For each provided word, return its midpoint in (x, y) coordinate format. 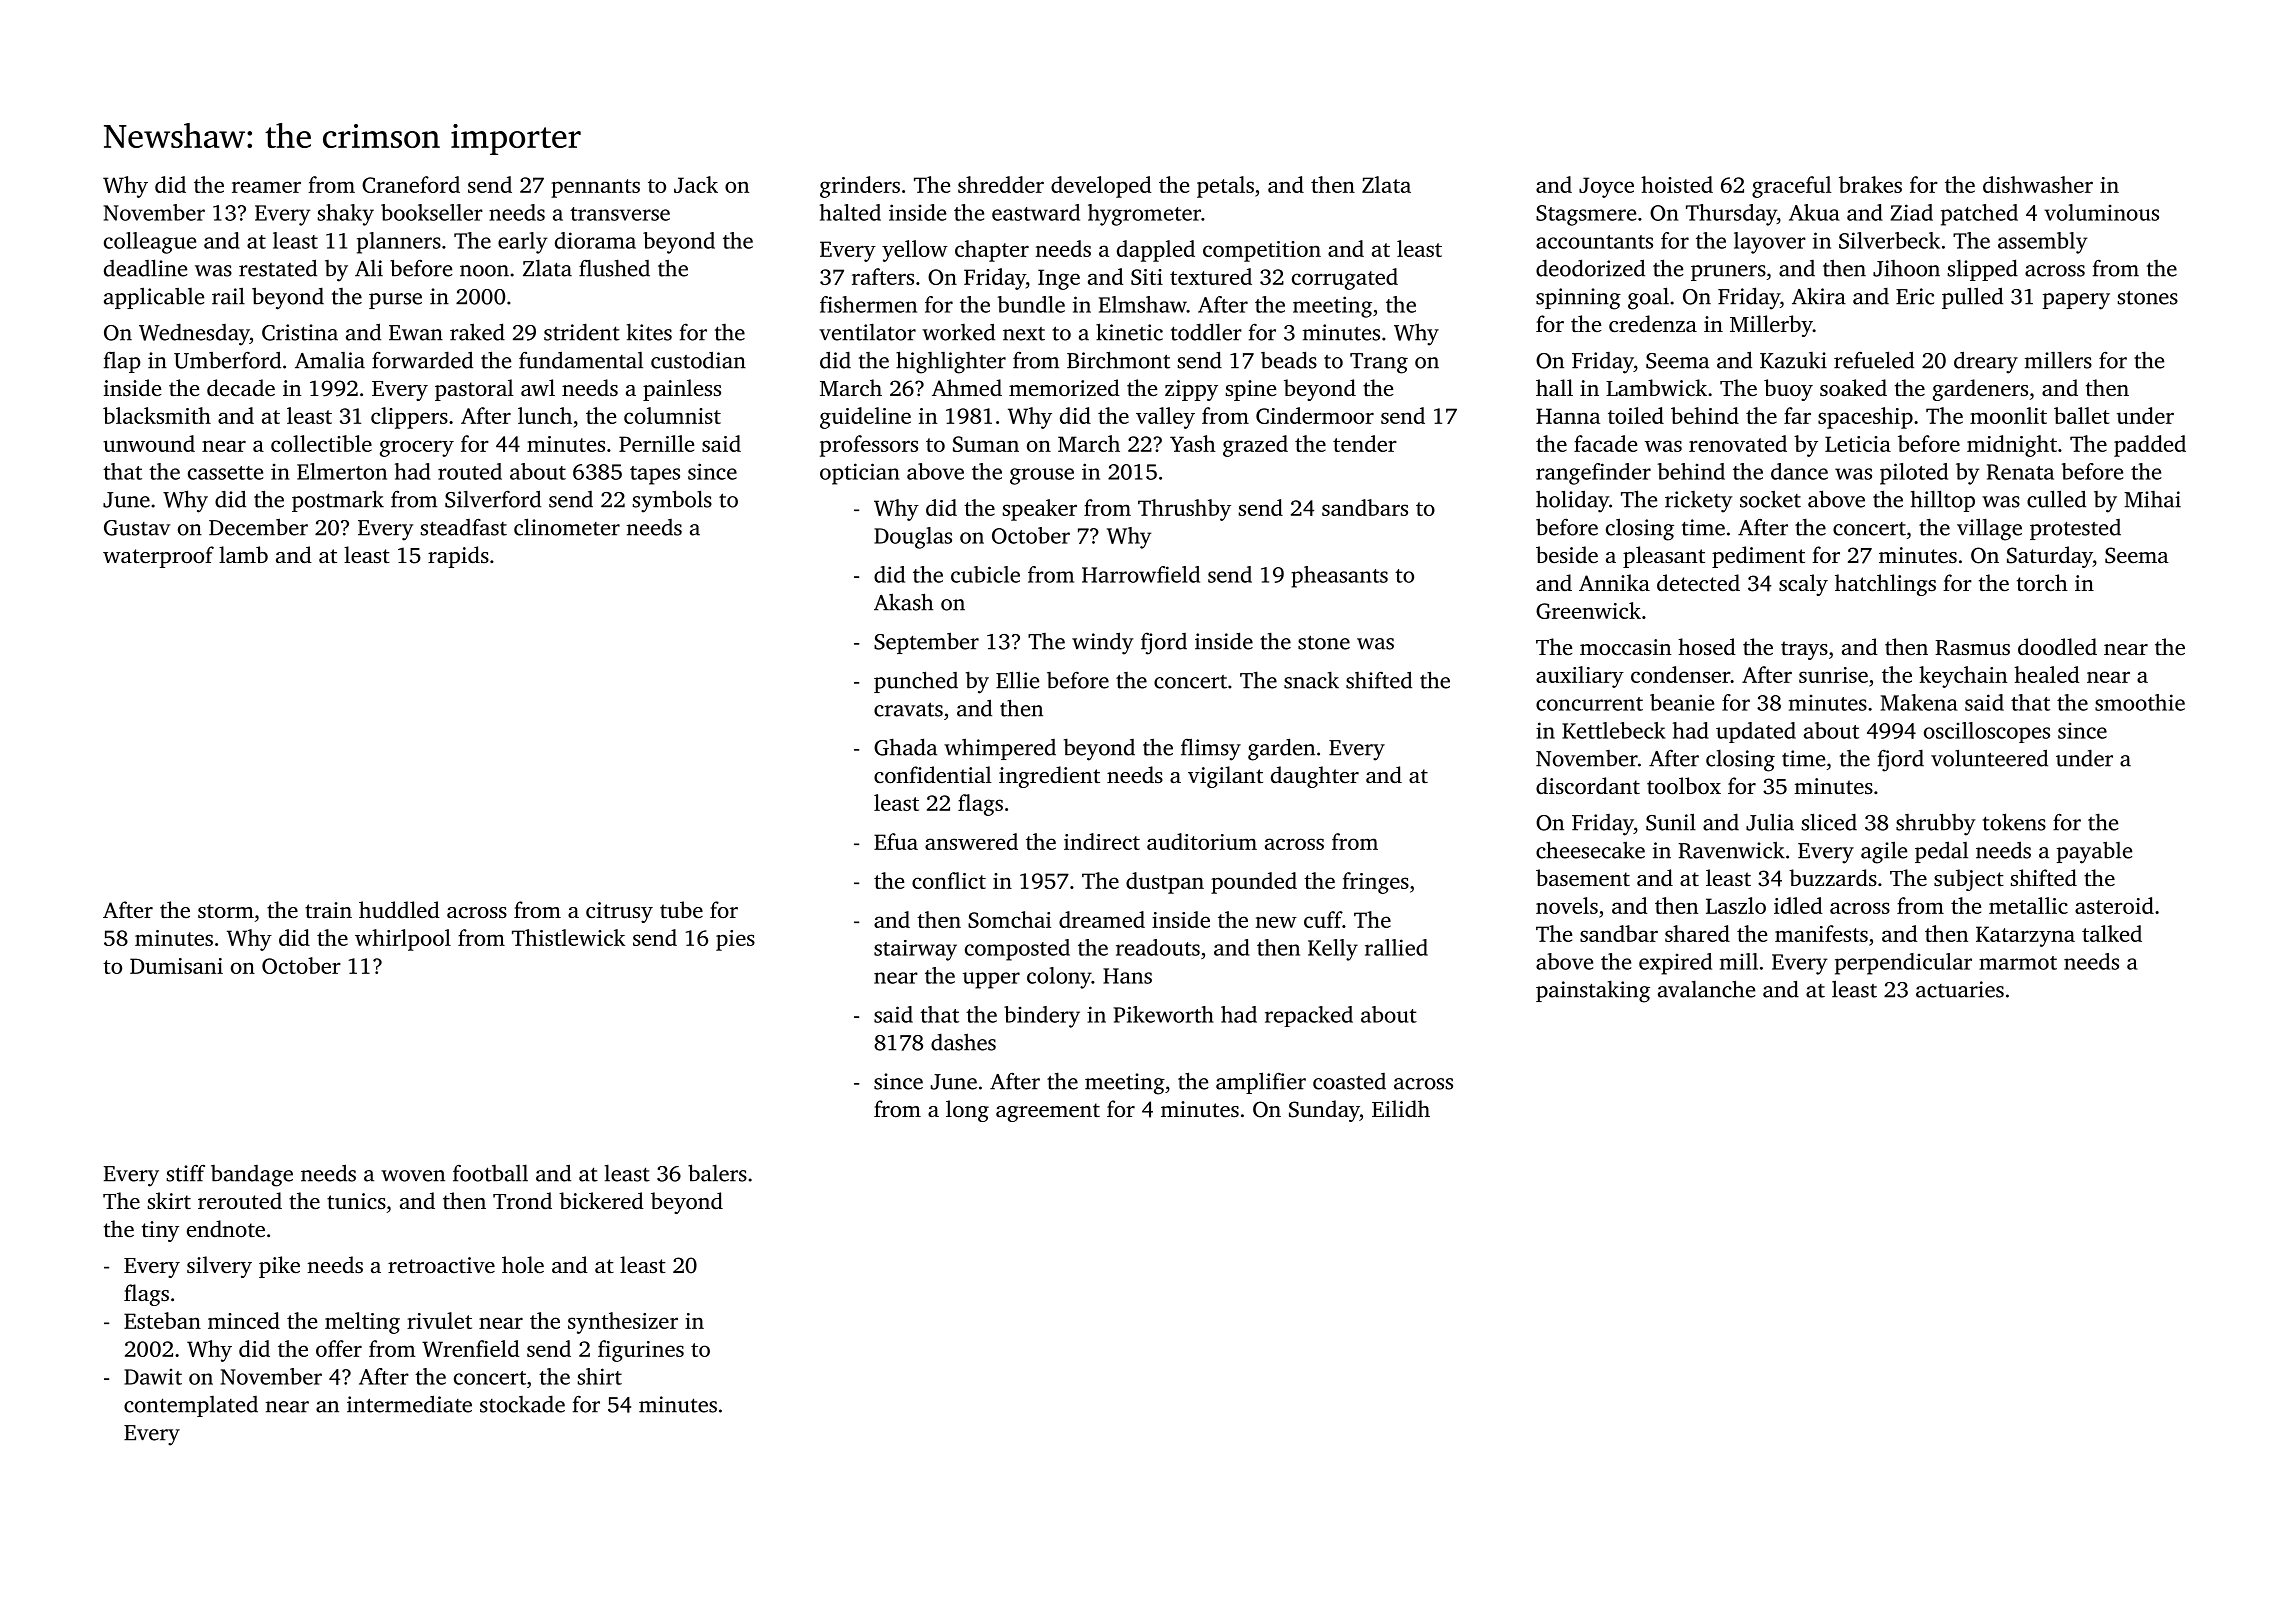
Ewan (416, 333)
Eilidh (1401, 1108)
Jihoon (1906, 268)
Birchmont (1118, 360)
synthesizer (623, 1323)
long (967, 1111)
